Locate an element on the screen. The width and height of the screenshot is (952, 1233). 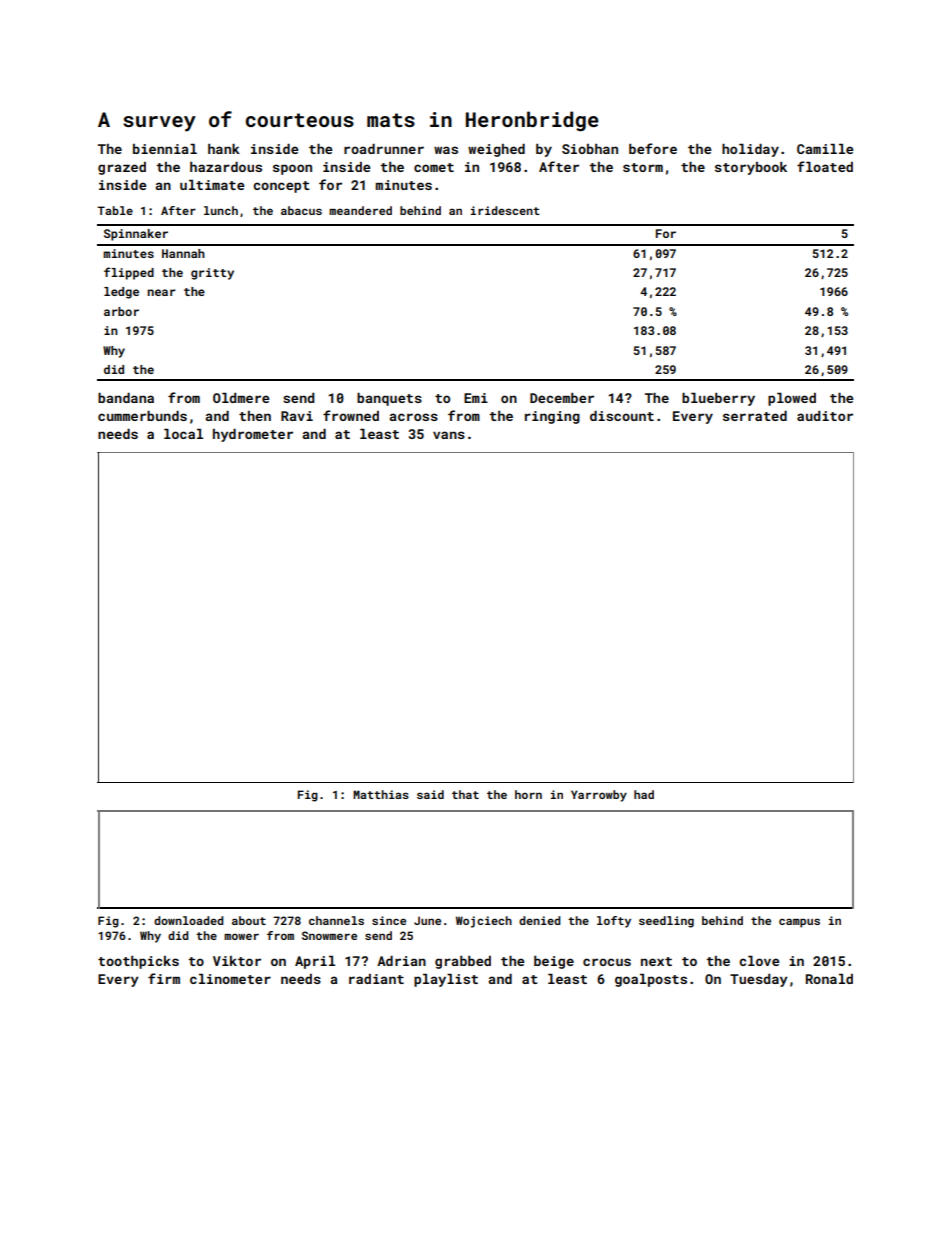
clinometer is located at coordinates (230, 979).
